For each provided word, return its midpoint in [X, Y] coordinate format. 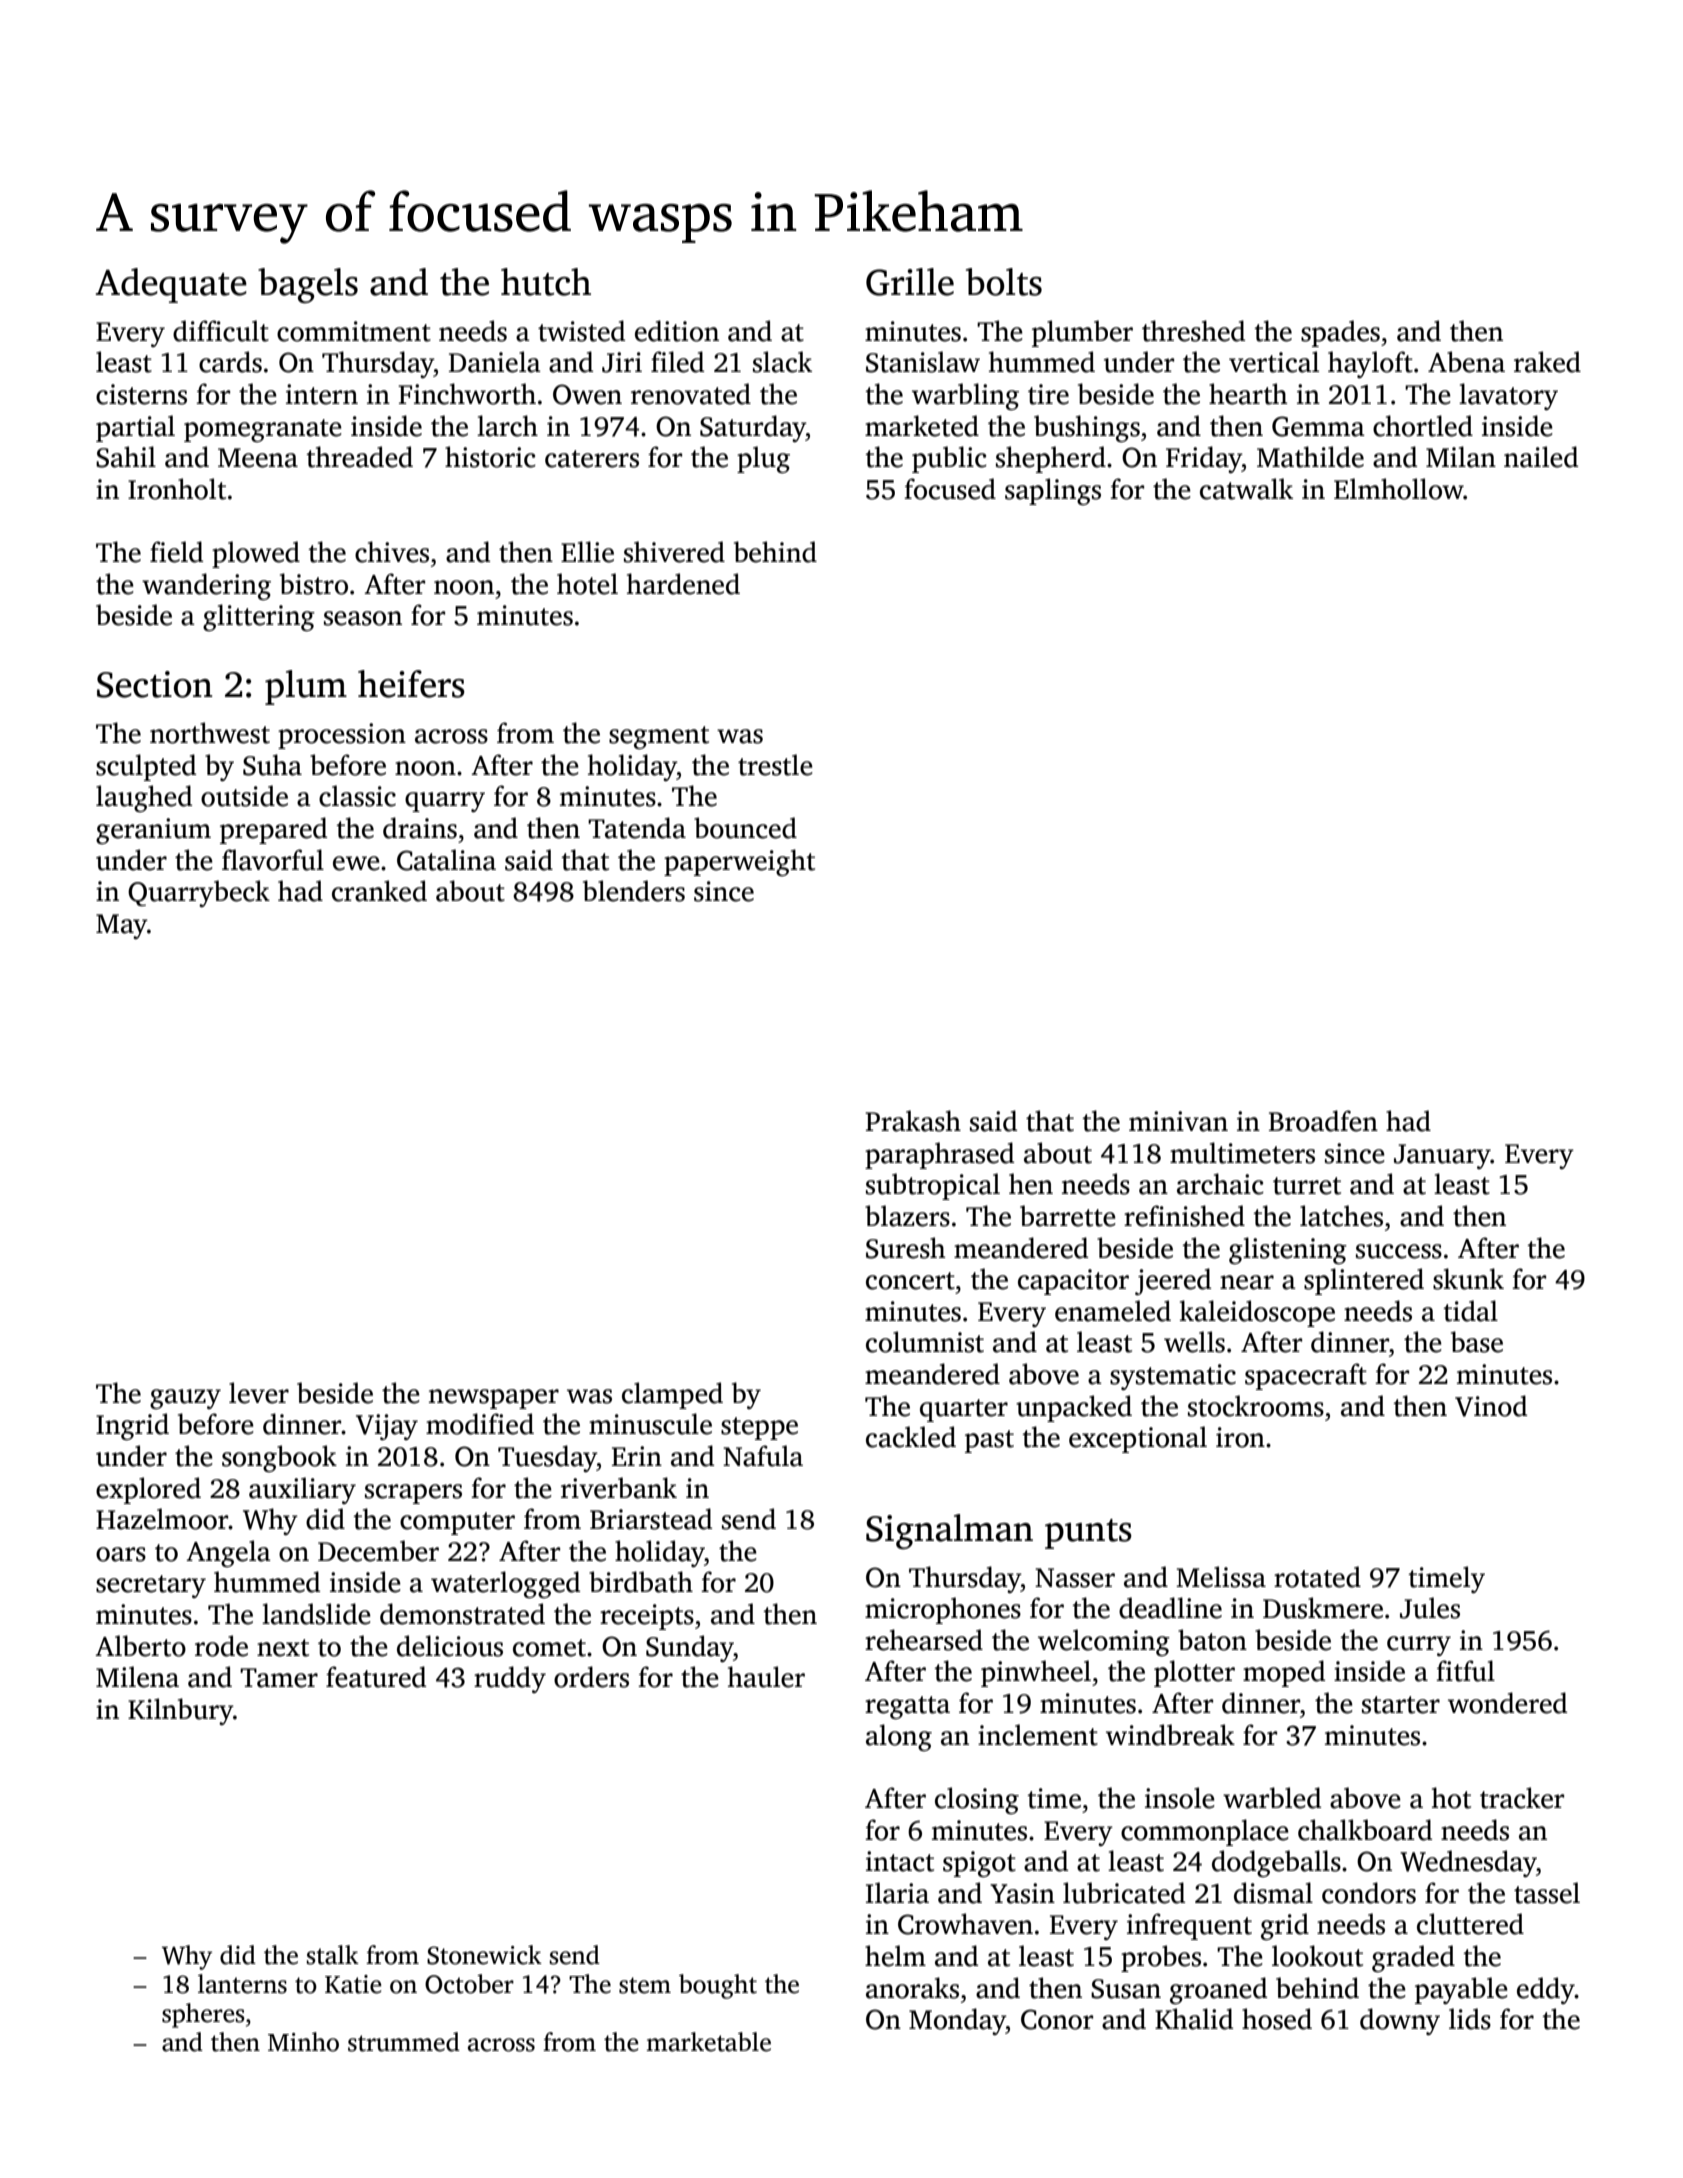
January [1442, 1156]
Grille [910, 282]
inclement [1038, 1735]
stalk [333, 1955]
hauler [766, 1677]
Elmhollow [1399, 489]
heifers [411, 684]
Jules [1430, 1608]
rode [221, 1646]
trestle [775, 765]
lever [259, 1393]
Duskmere [1323, 1608]
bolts [1004, 282]
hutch [546, 282]
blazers [907, 1216]
